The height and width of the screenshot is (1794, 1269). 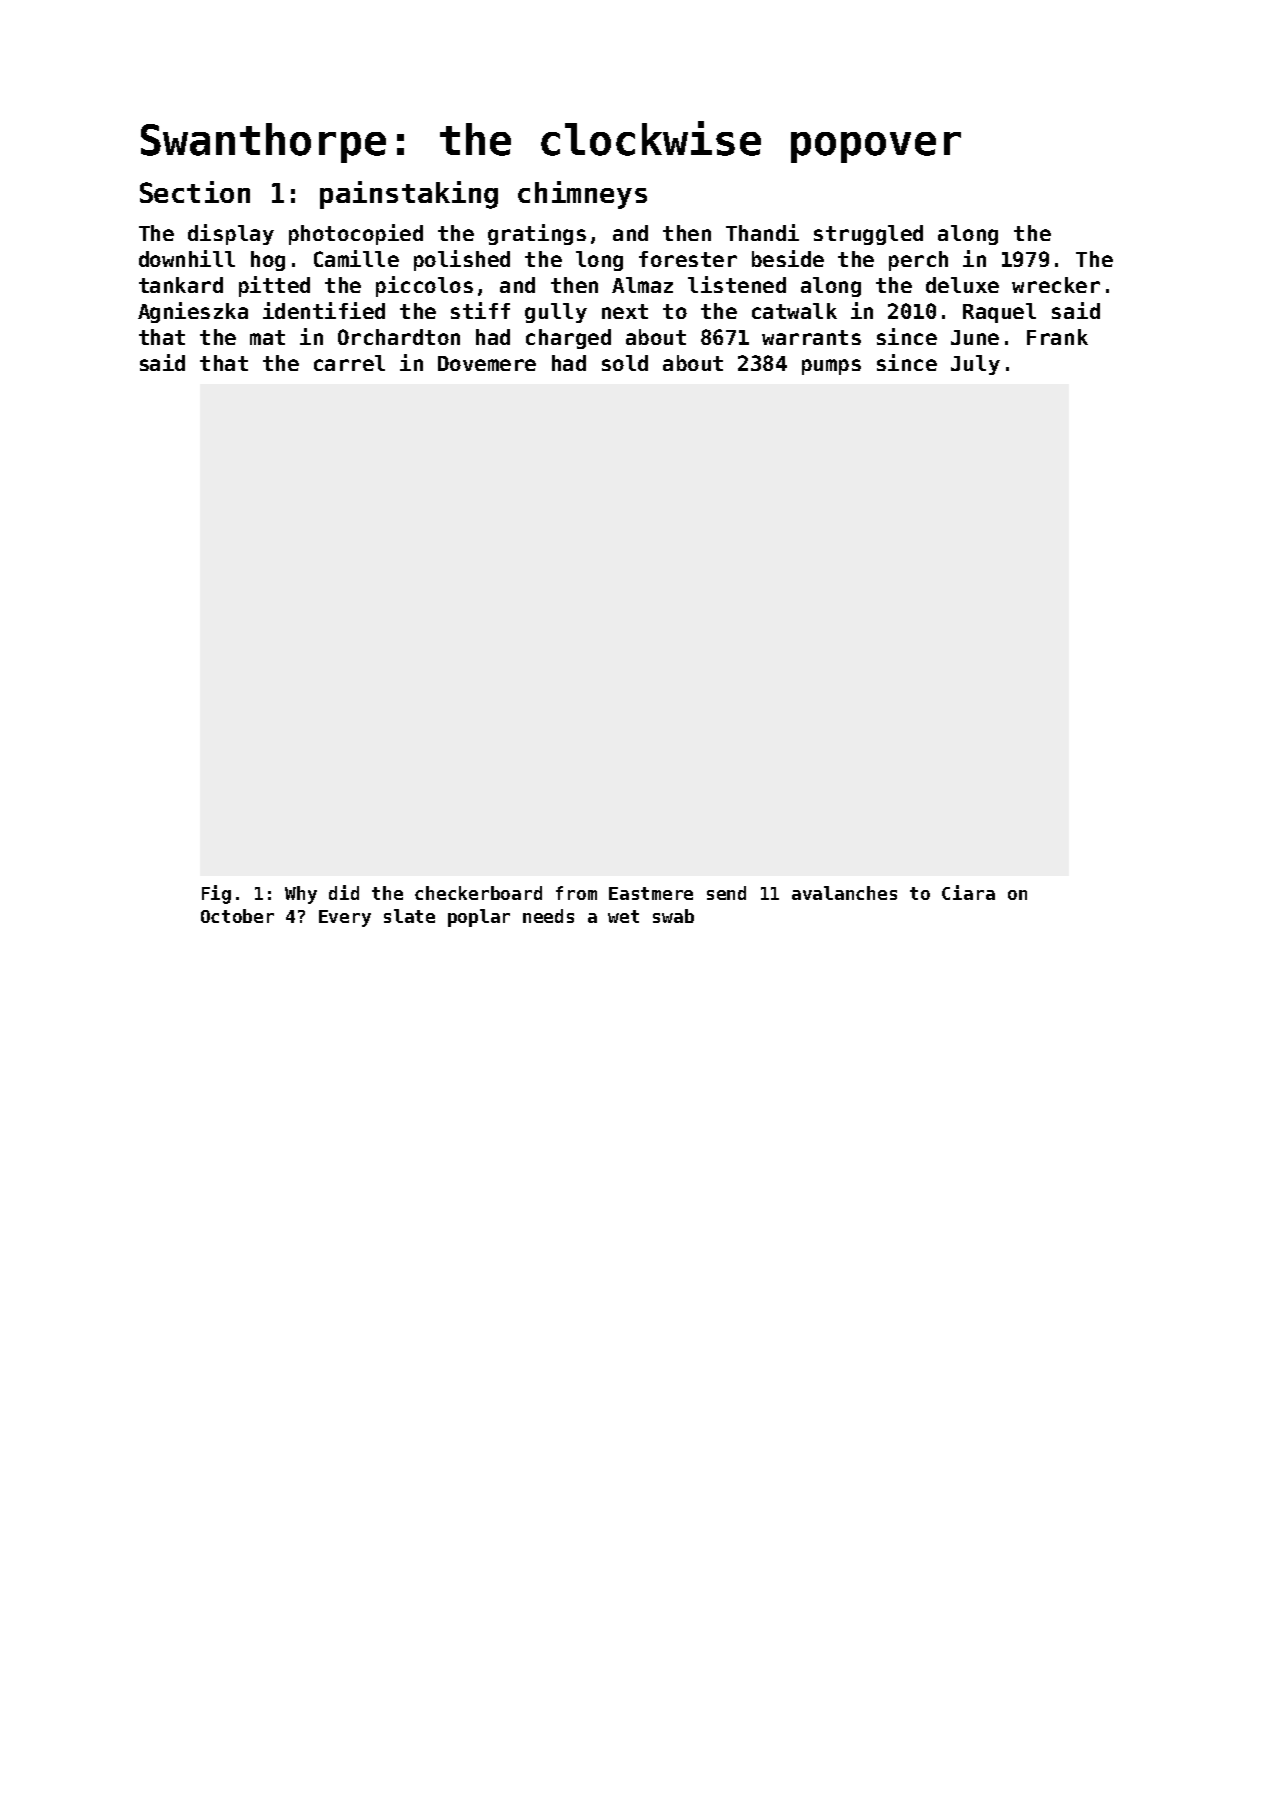 I want to click on carrel, so click(x=349, y=363).
